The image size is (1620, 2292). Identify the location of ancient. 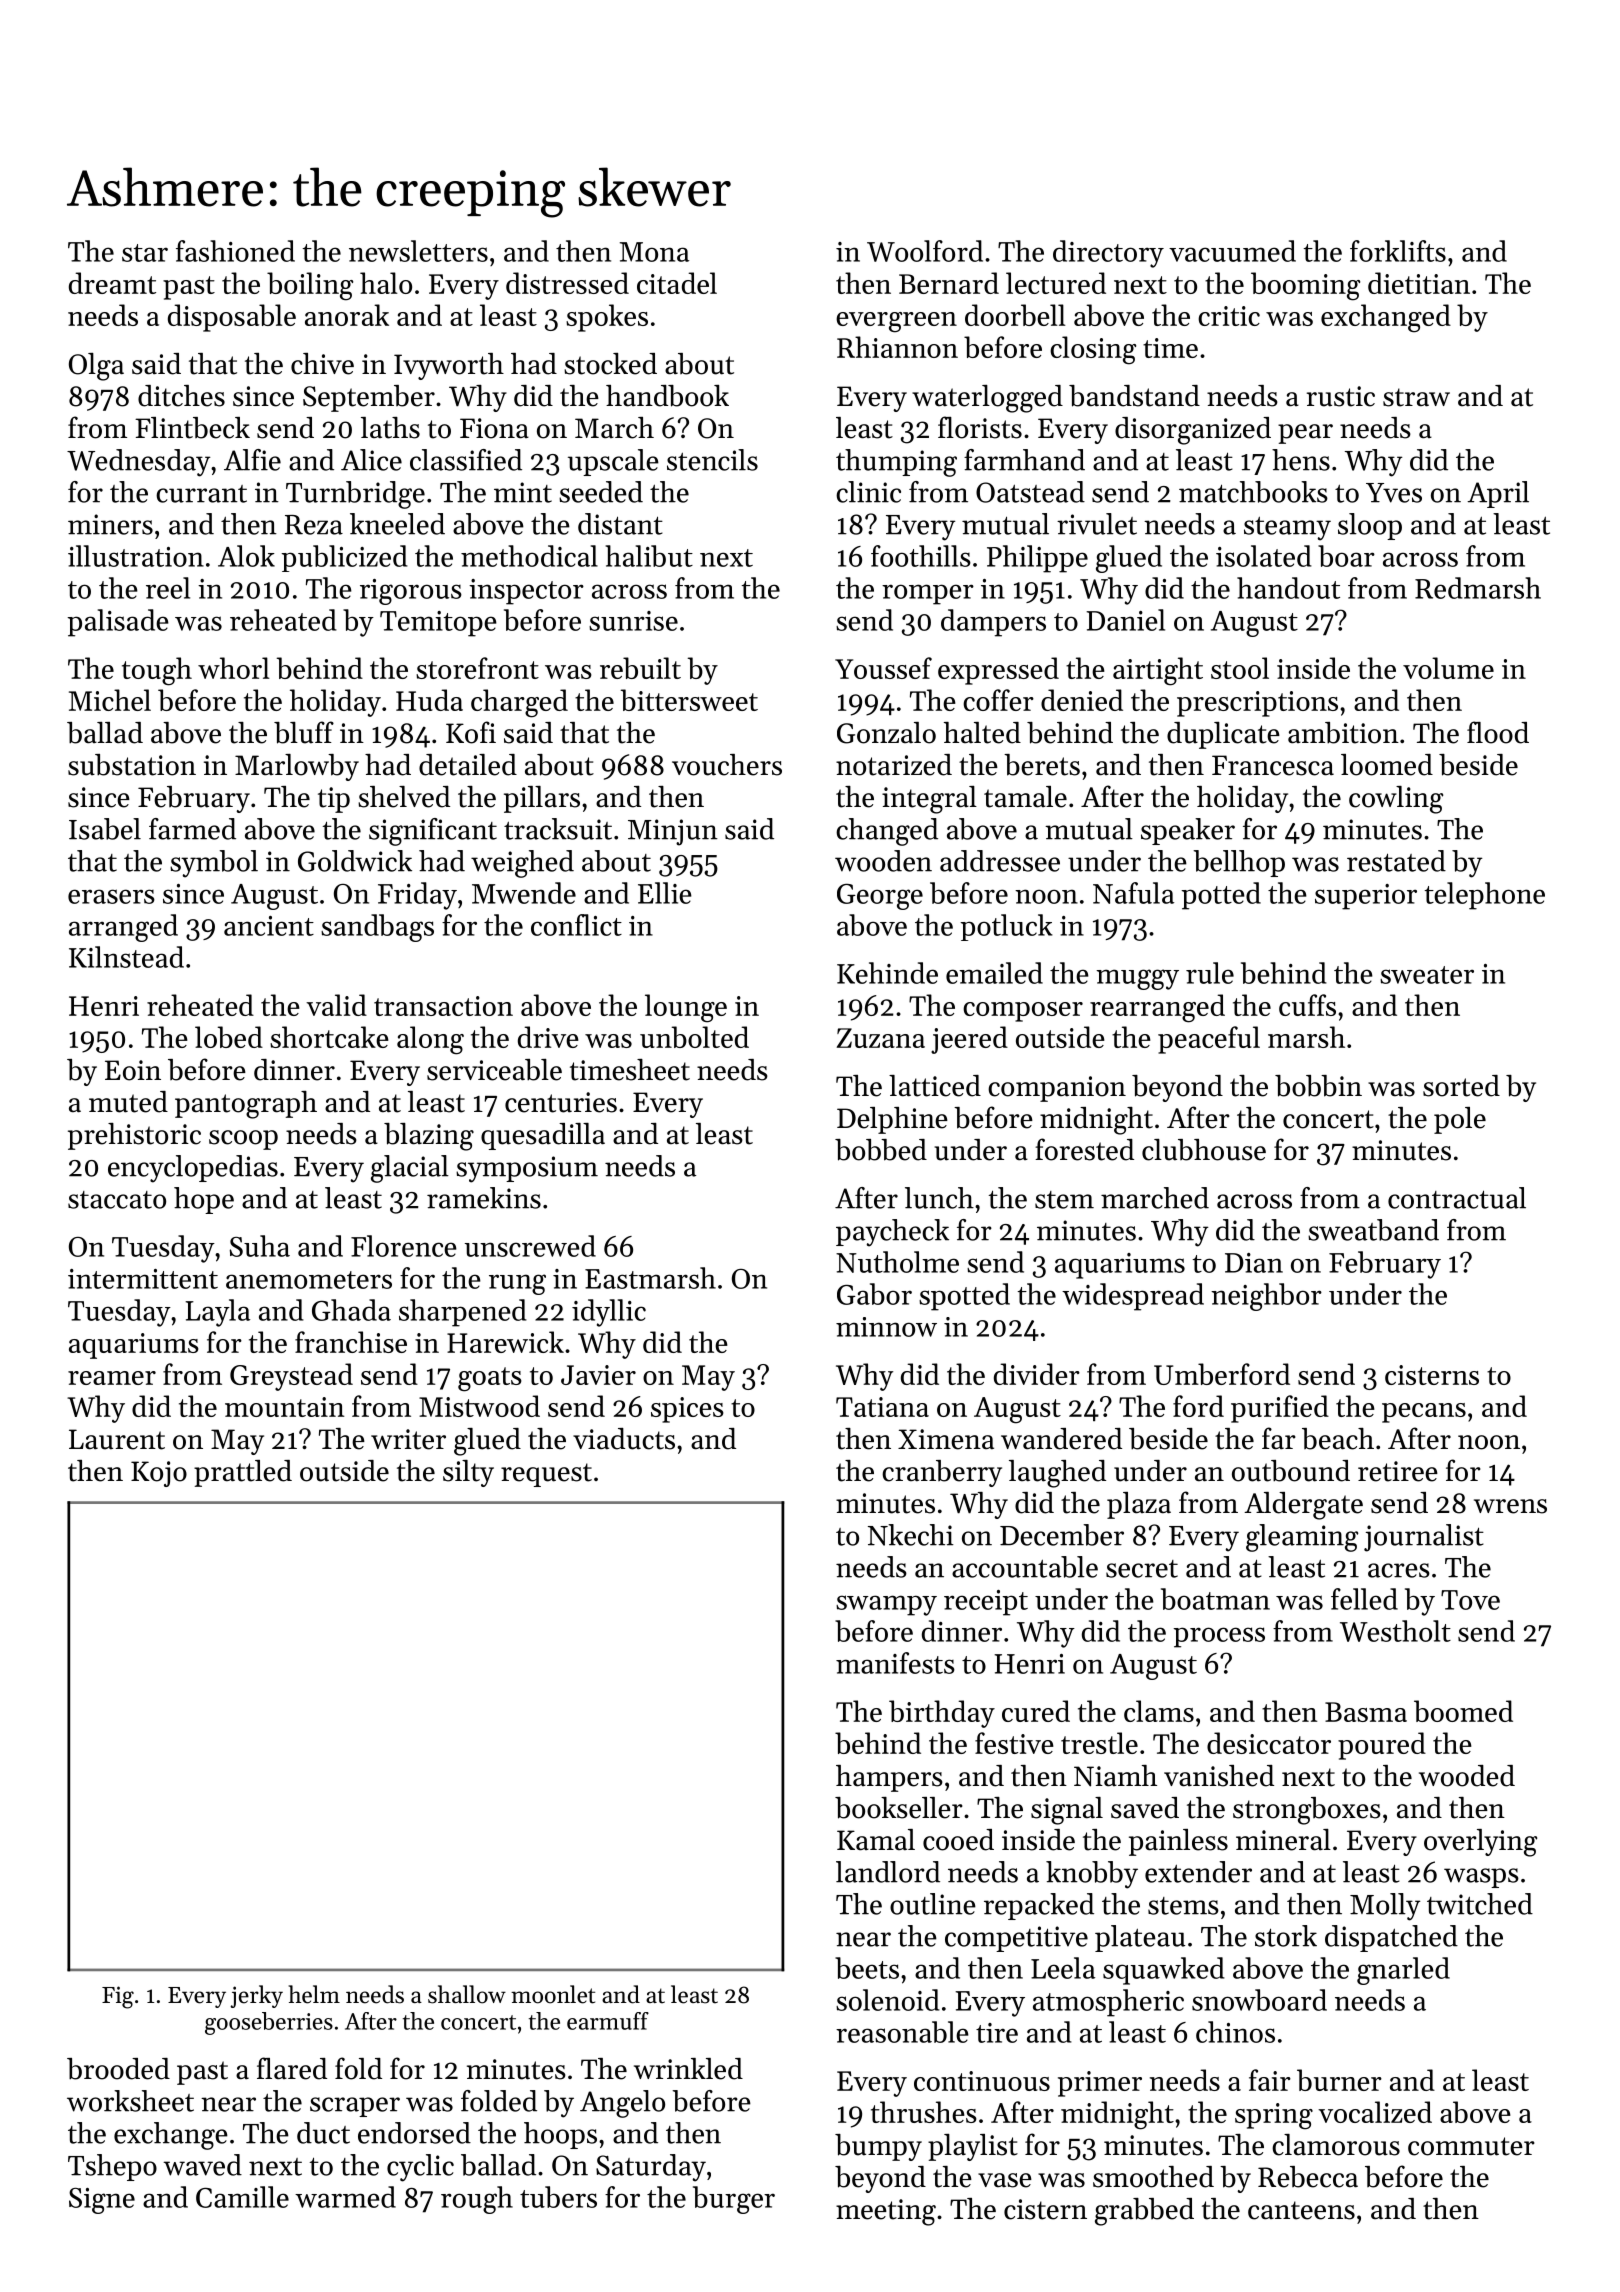
(269, 926).
